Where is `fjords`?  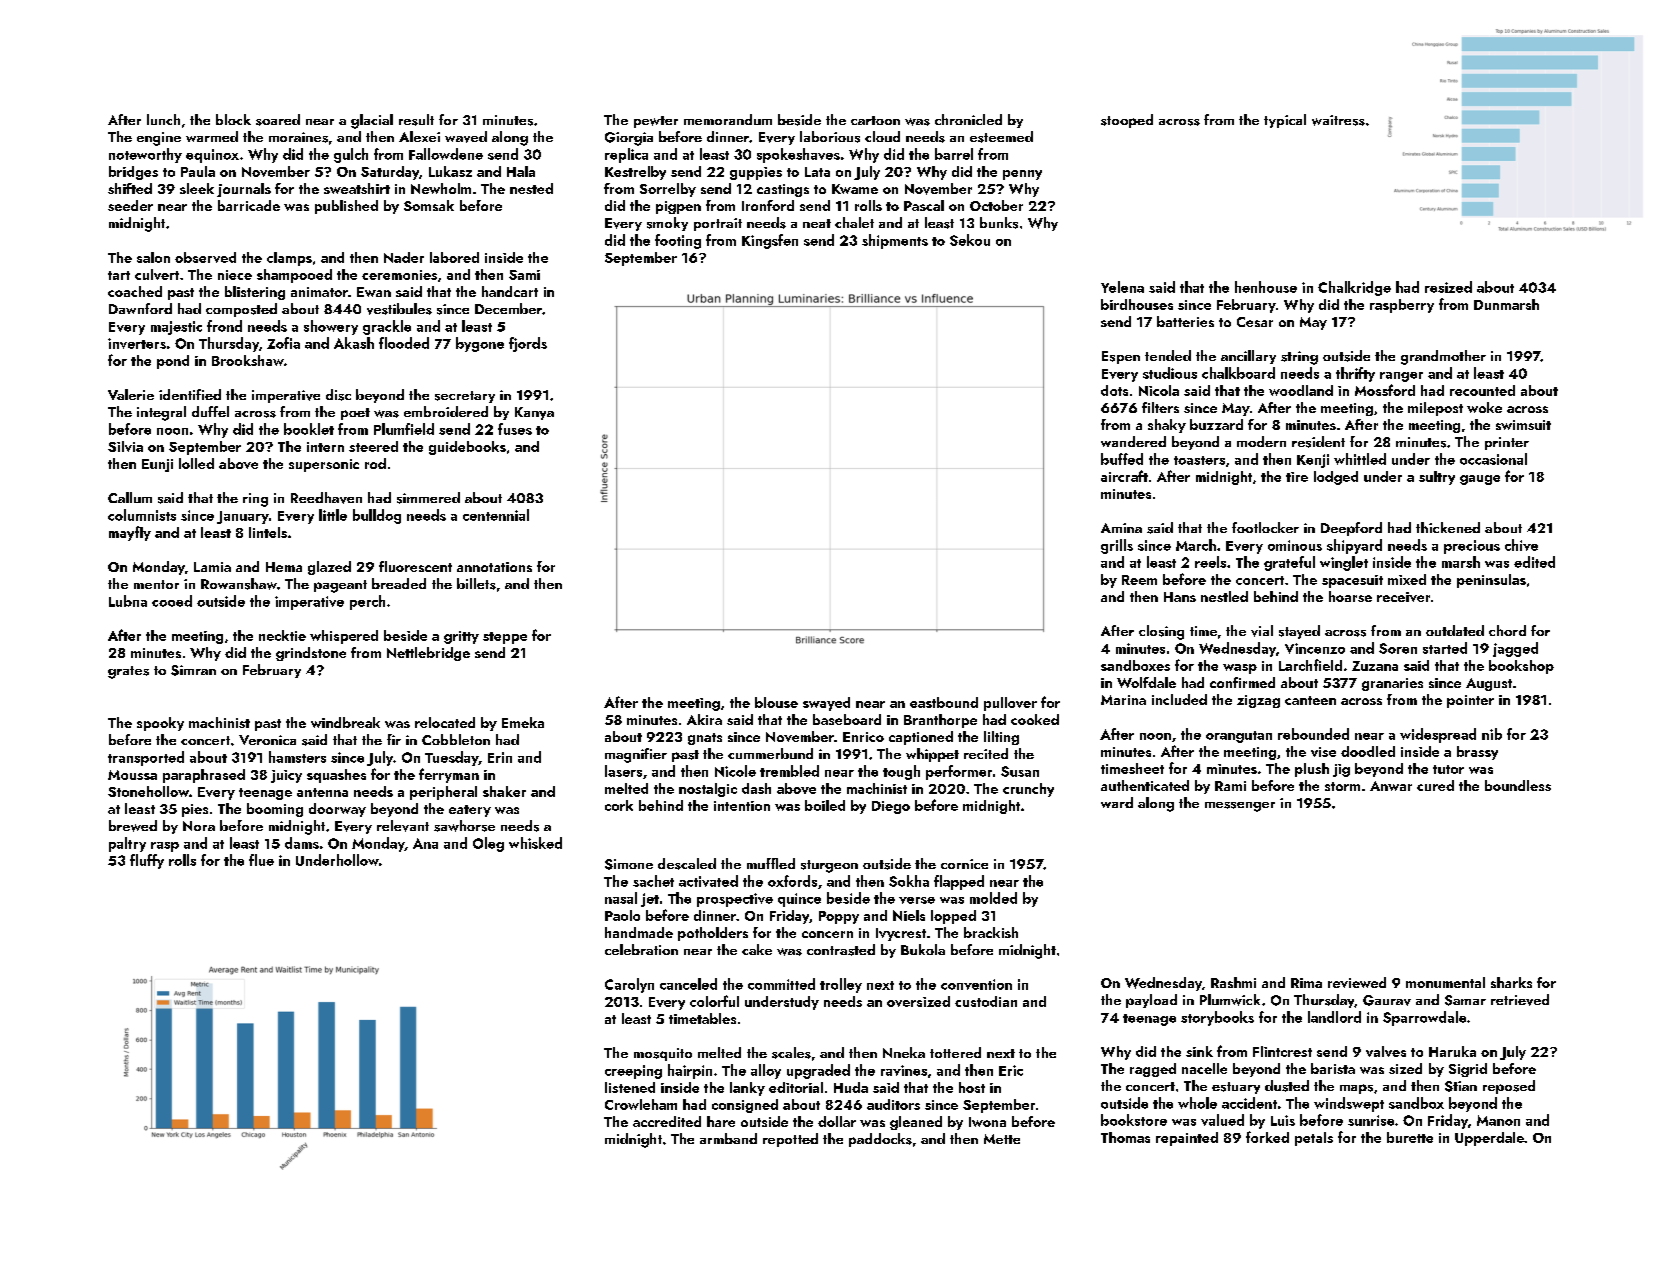 fjords is located at coordinates (528, 344).
